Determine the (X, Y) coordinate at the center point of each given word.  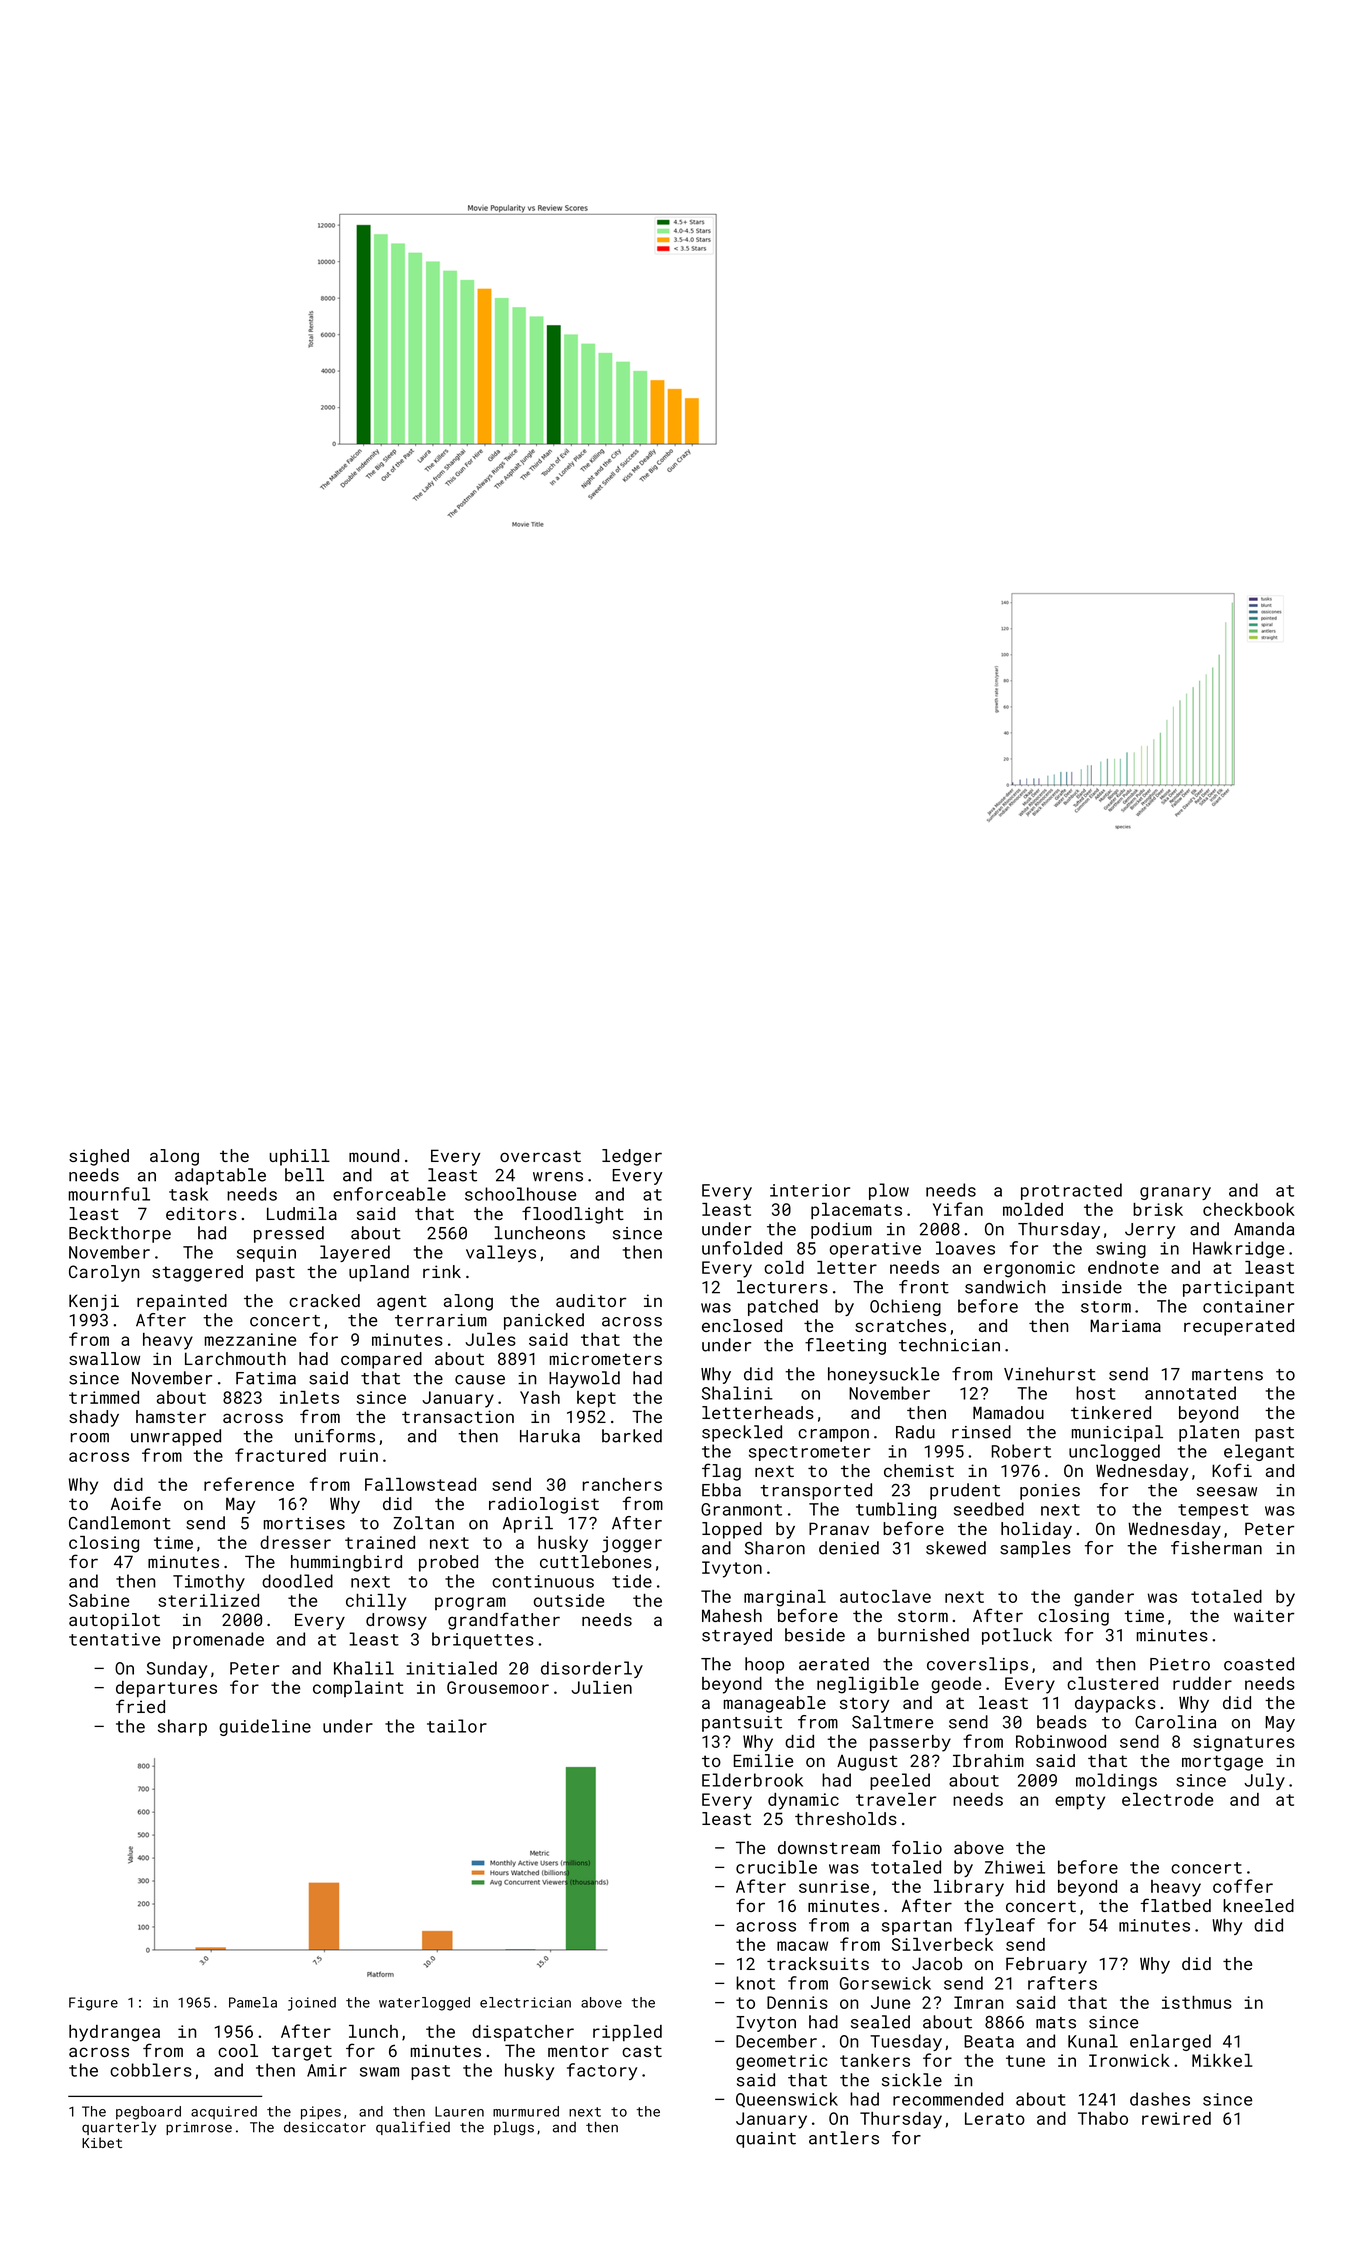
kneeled (1258, 1905)
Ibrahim (988, 1760)
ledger (632, 1157)
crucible (776, 1867)
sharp (182, 1727)
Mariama (1125, 1325)
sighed (99, 1157)
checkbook (1249, 1209)
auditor (591, 1300)
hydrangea (114, 2033)
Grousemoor (498, 1687)
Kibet (102, 2142)
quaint (766, 2140)
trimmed (104, 1397)
